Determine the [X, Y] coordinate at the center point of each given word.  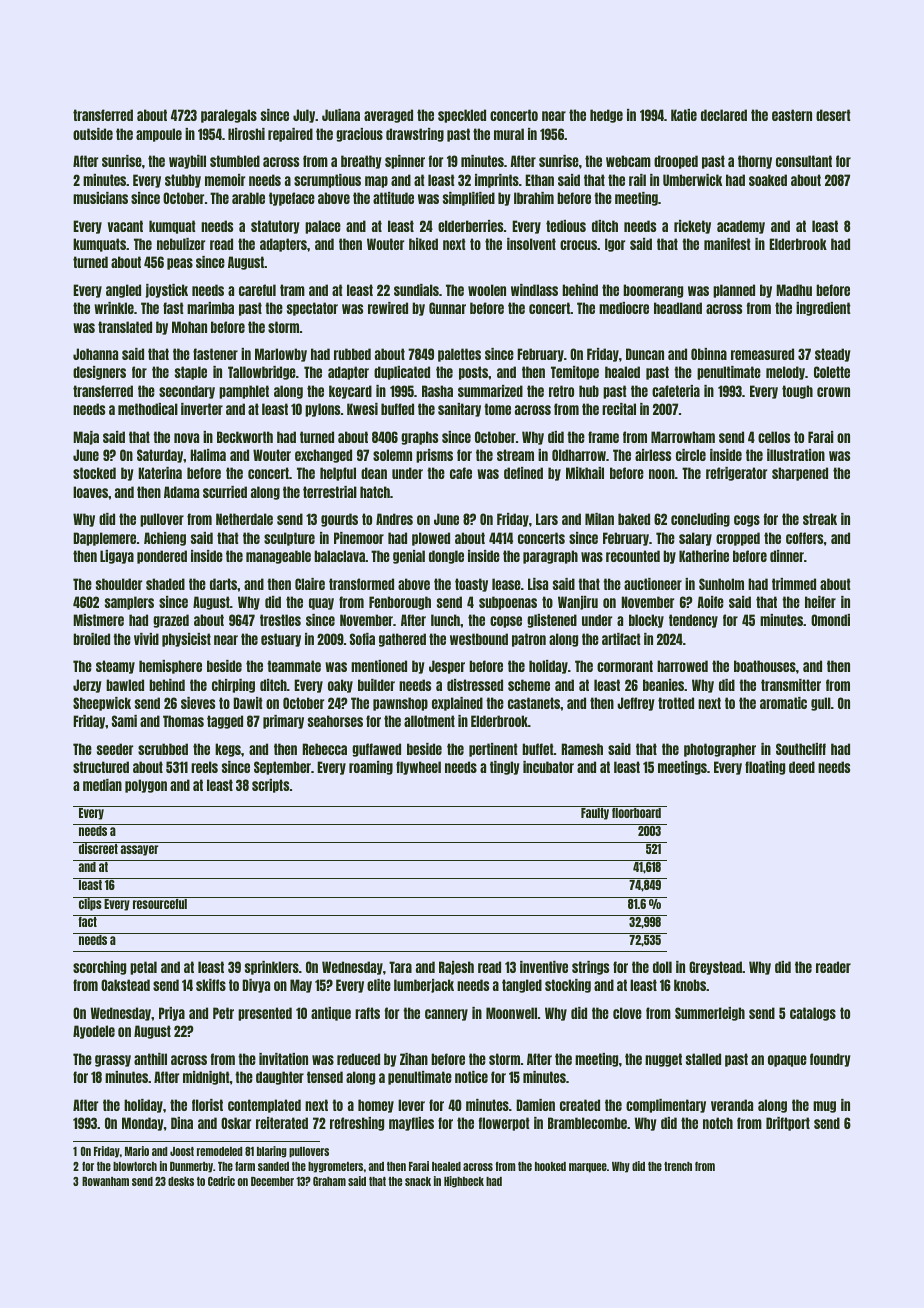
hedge [606, 116]
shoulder [119, 584]
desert [833, 115]
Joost [182, 1151]
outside [93, 134]
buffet [538, 749]
